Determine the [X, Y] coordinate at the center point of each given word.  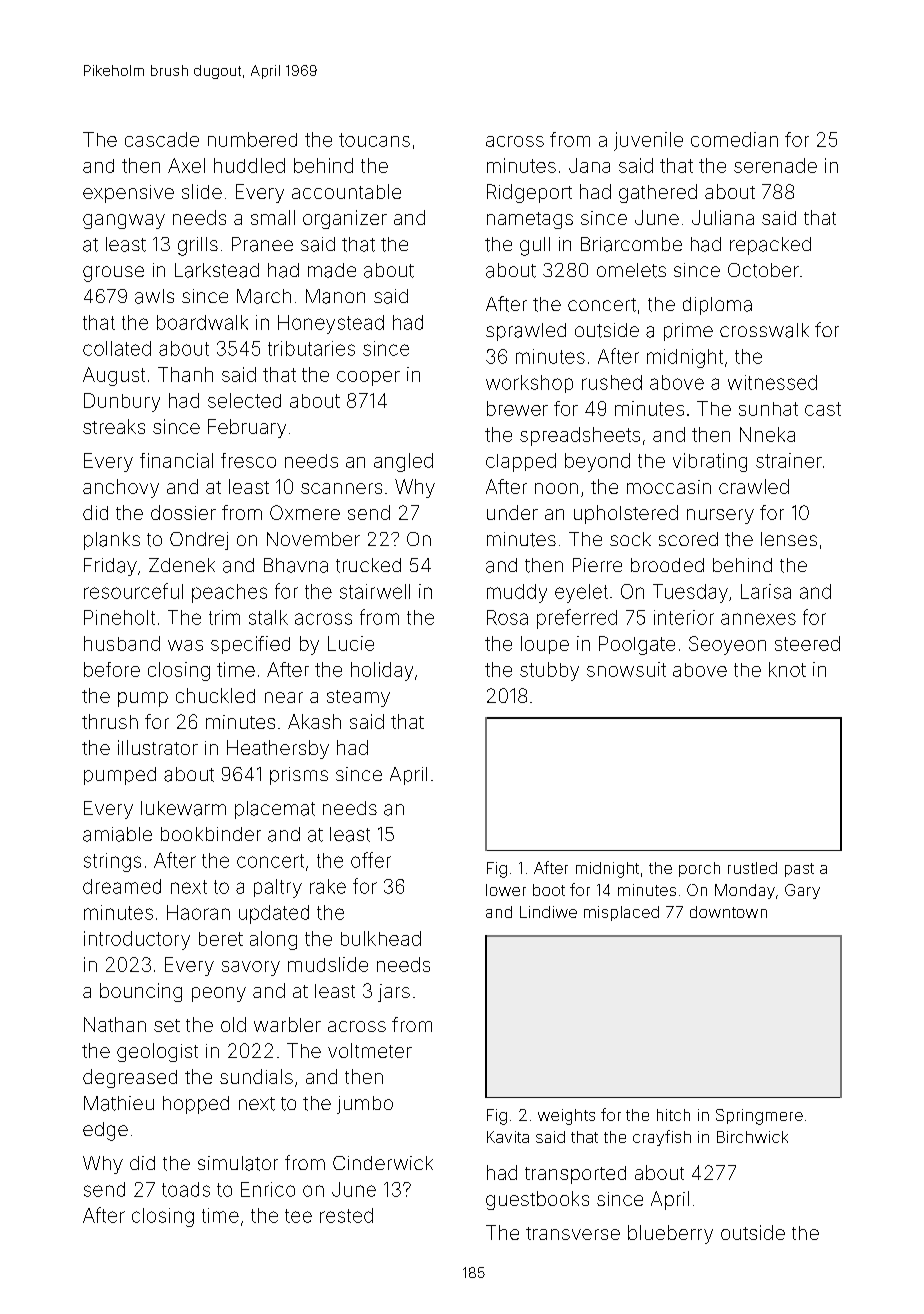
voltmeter [370, 1050]
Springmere [759, 1117]
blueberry [670, 1234]
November [313, 539]
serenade [775, 165]
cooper [368, 378]
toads [186, 1189]
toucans [374, 140]
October [763, 270]
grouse [113, 274]
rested [346, 1215]
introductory [137, 940]
